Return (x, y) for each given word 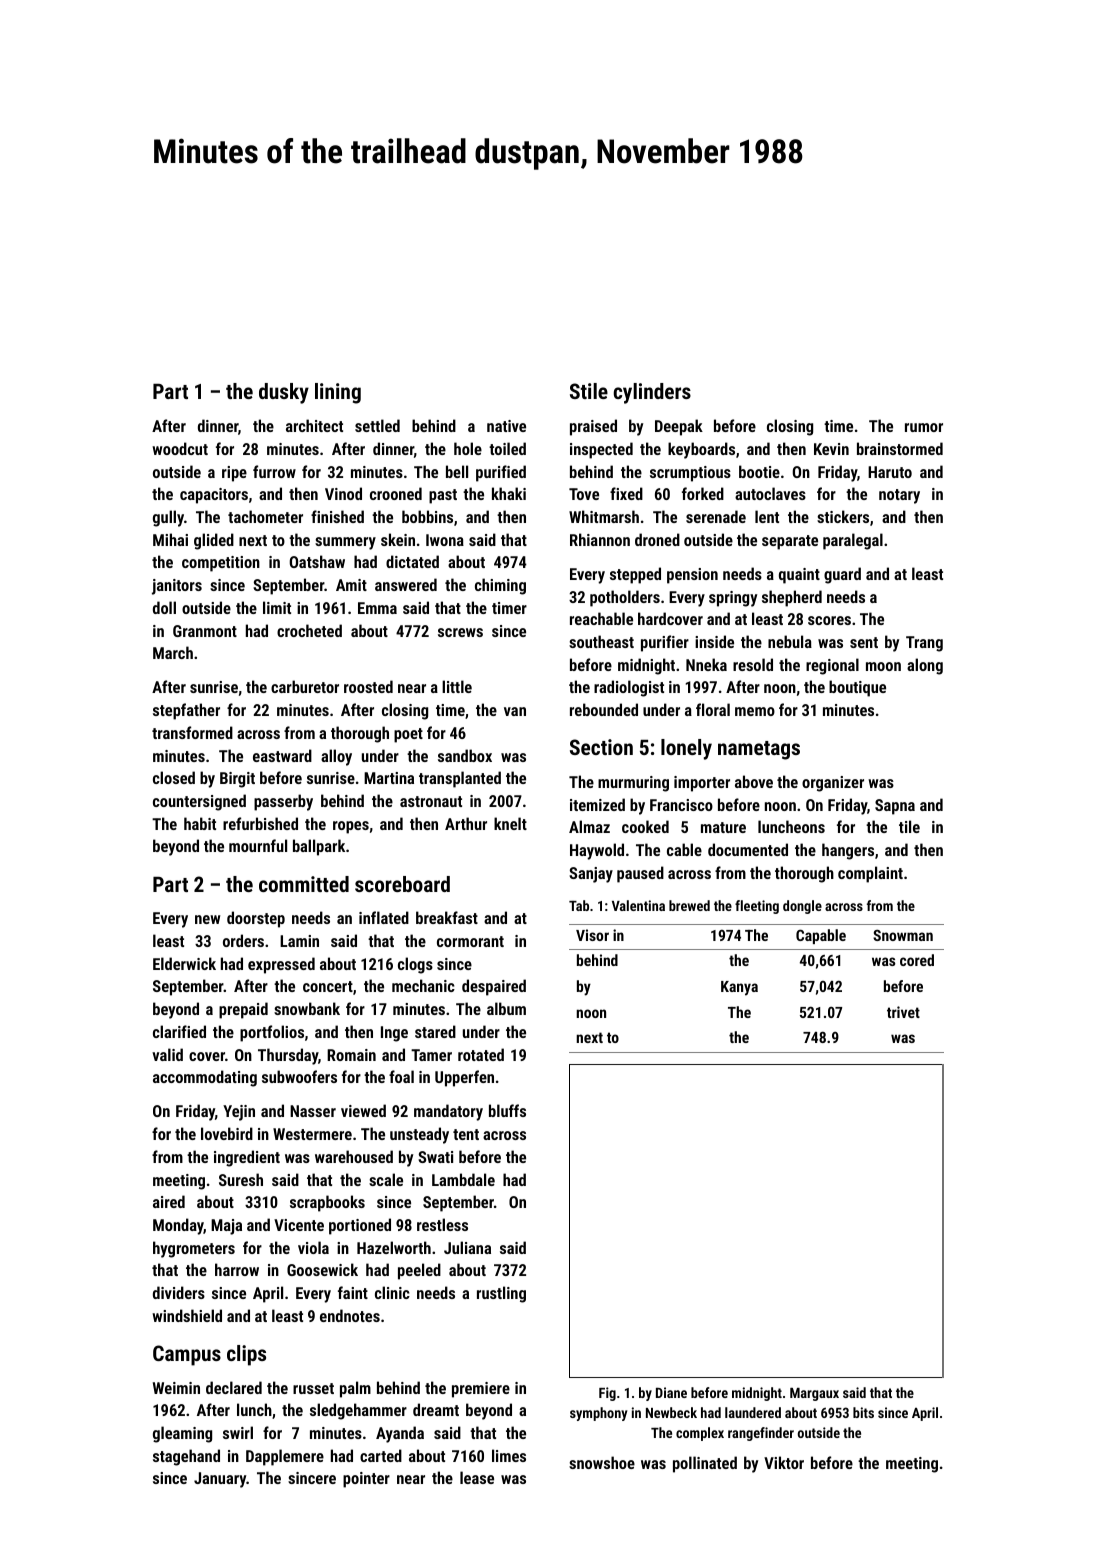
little (457, 686)
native (506, 426)
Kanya (739, 988)
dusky (284, 393)
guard (842, 575)
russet (313, 1388)
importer (702, 784)
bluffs (507, 1110)
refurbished (260, 823)
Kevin (831, 449)
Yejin (239, 1113)
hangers (848, 851)
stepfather (186, 711)
